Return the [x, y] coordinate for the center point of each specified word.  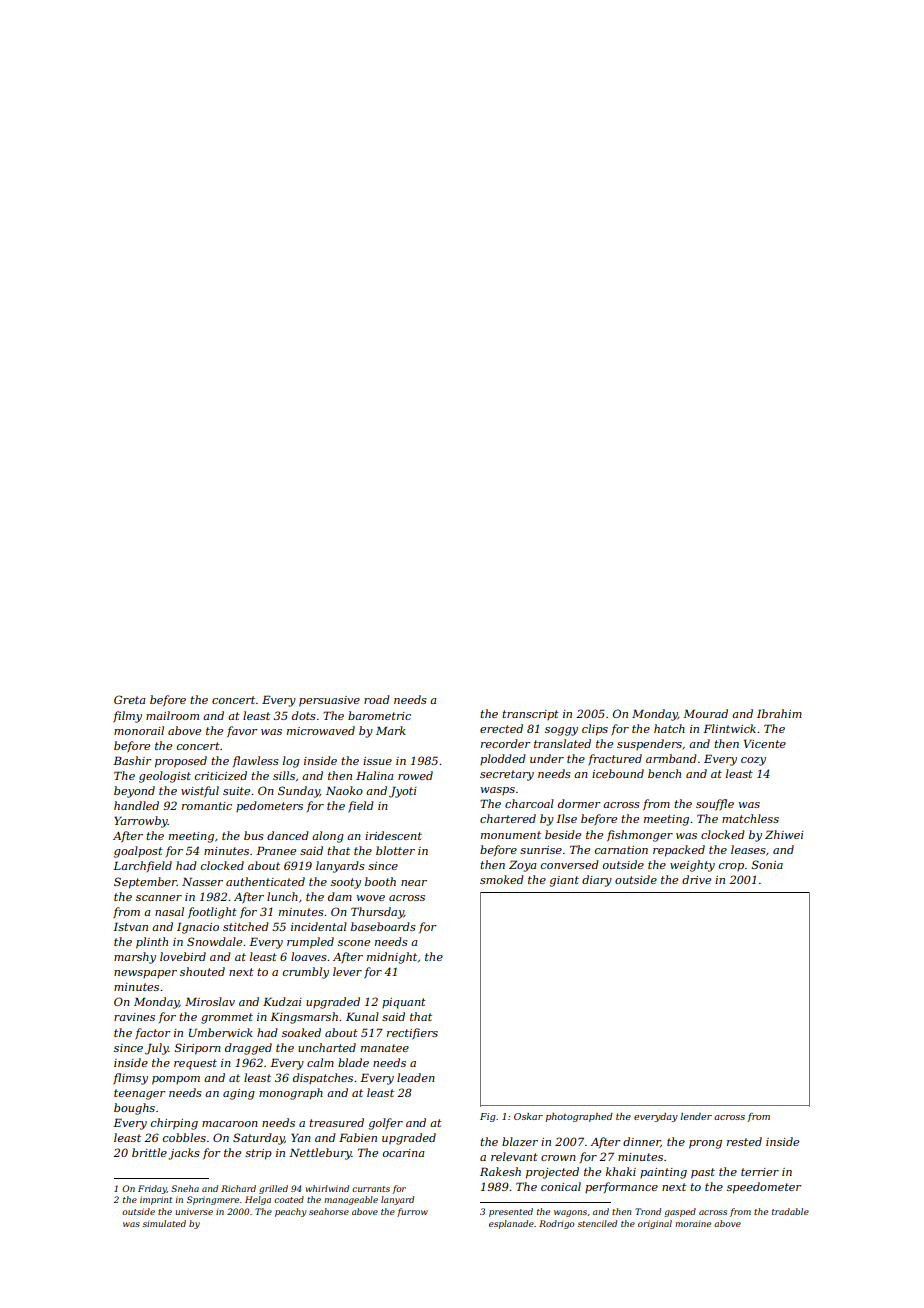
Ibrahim [779, 713]
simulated [164, 1223]
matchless [750, 818]
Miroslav [210, 1001]
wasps [498, 791]
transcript [530, 715]
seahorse [329, 1211]
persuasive [329, 701]
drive [696, 879]
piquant [404, 1003]
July [157, 1049]
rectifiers [412, 1034]
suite [236, 791]
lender [696, 1116]
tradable [790, 1211]
